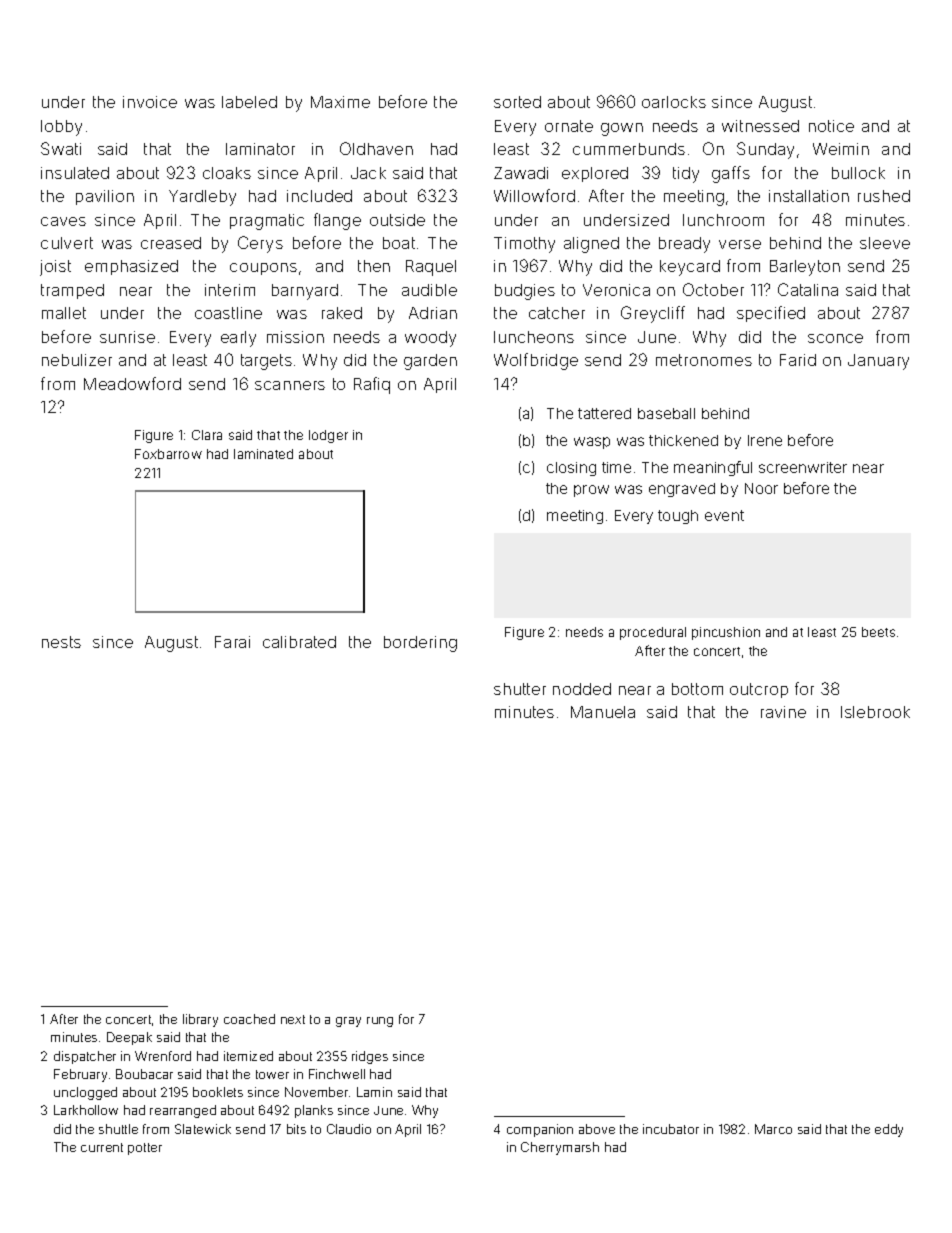  Describe the element at coordinates (831, 126) in the page. I see `notice` at that location.
